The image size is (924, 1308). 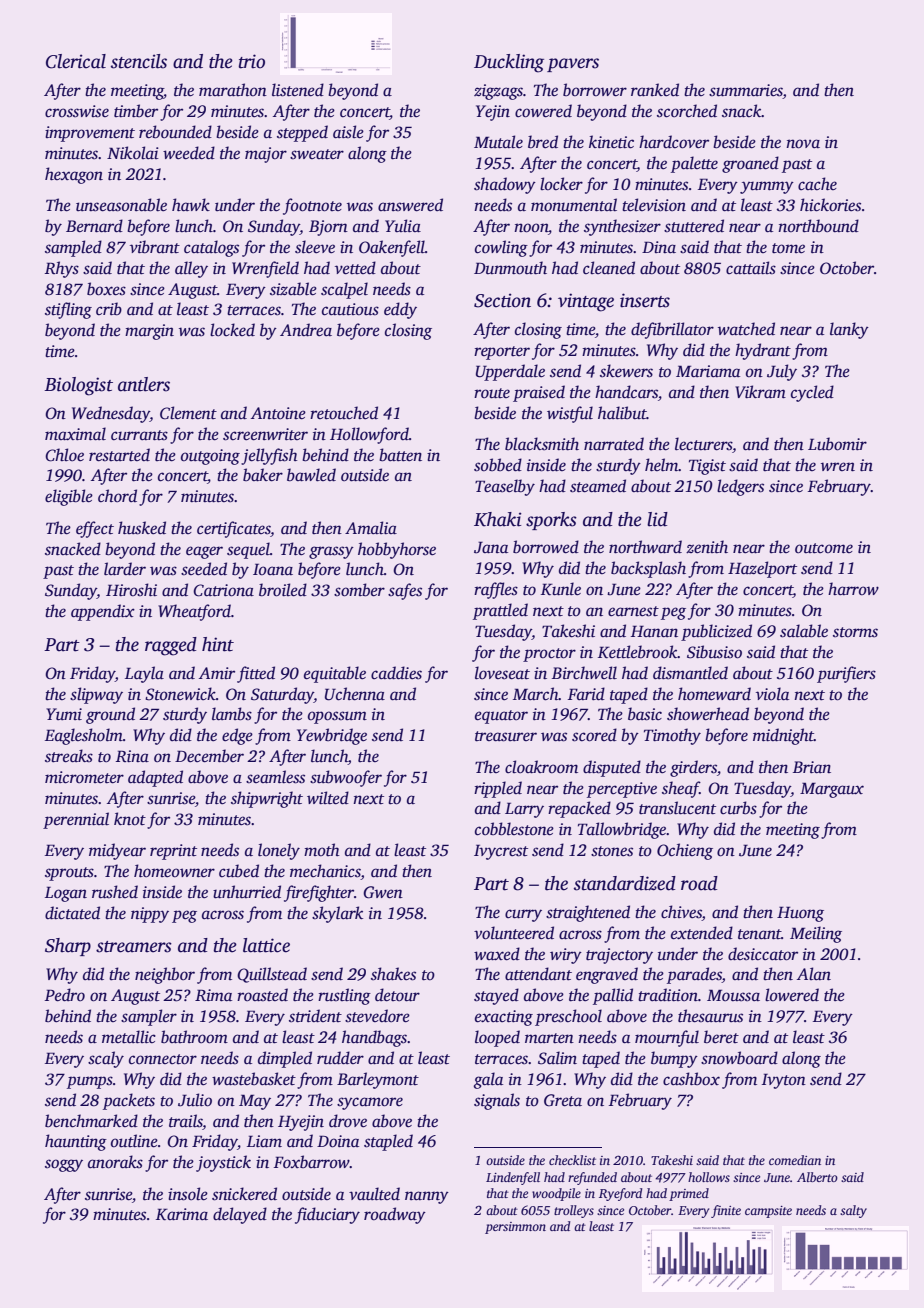 I want to click on Pedro, so click(x=64, y=995).
